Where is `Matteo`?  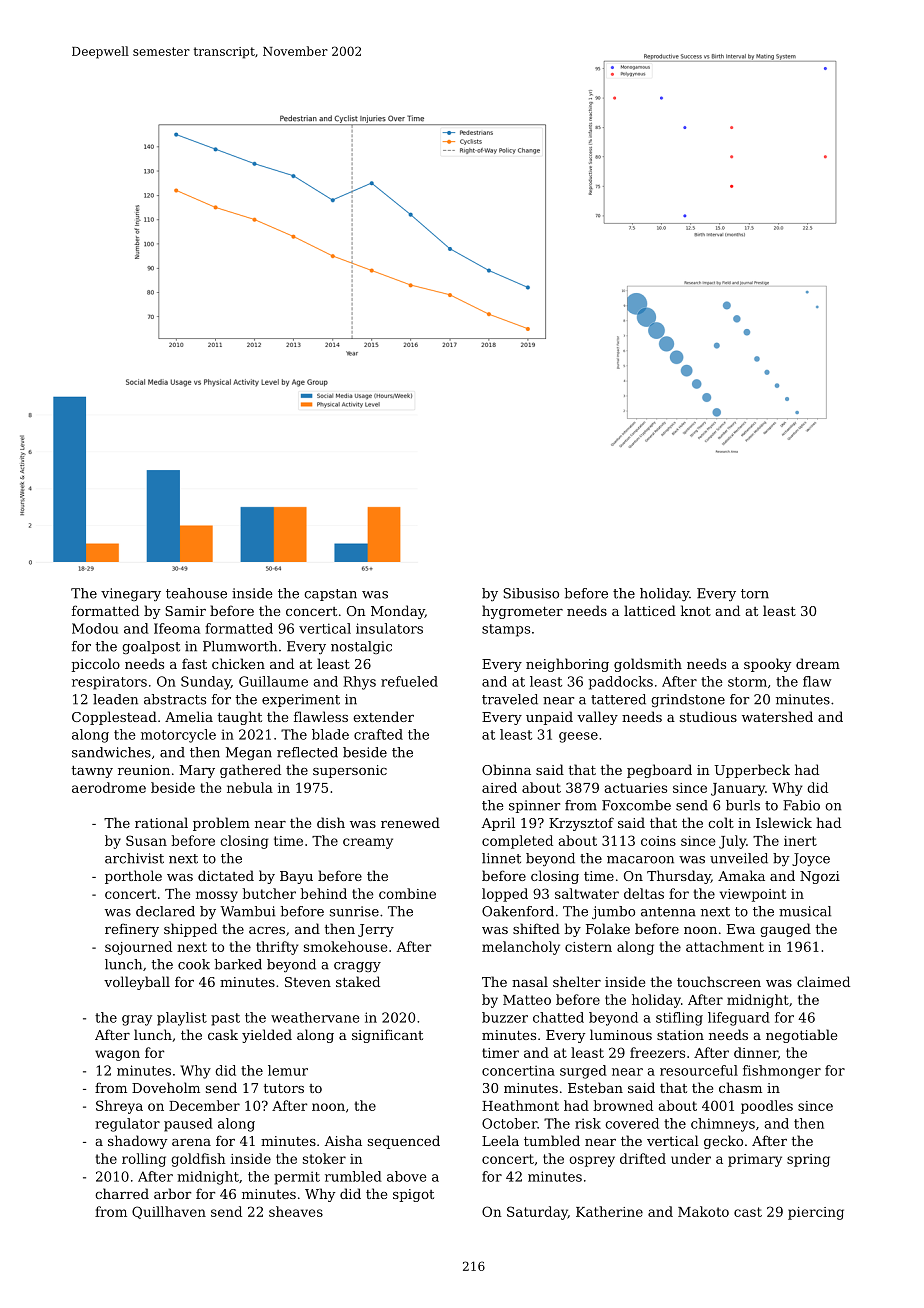
Matteo is located at coordinates (527, 1000).
